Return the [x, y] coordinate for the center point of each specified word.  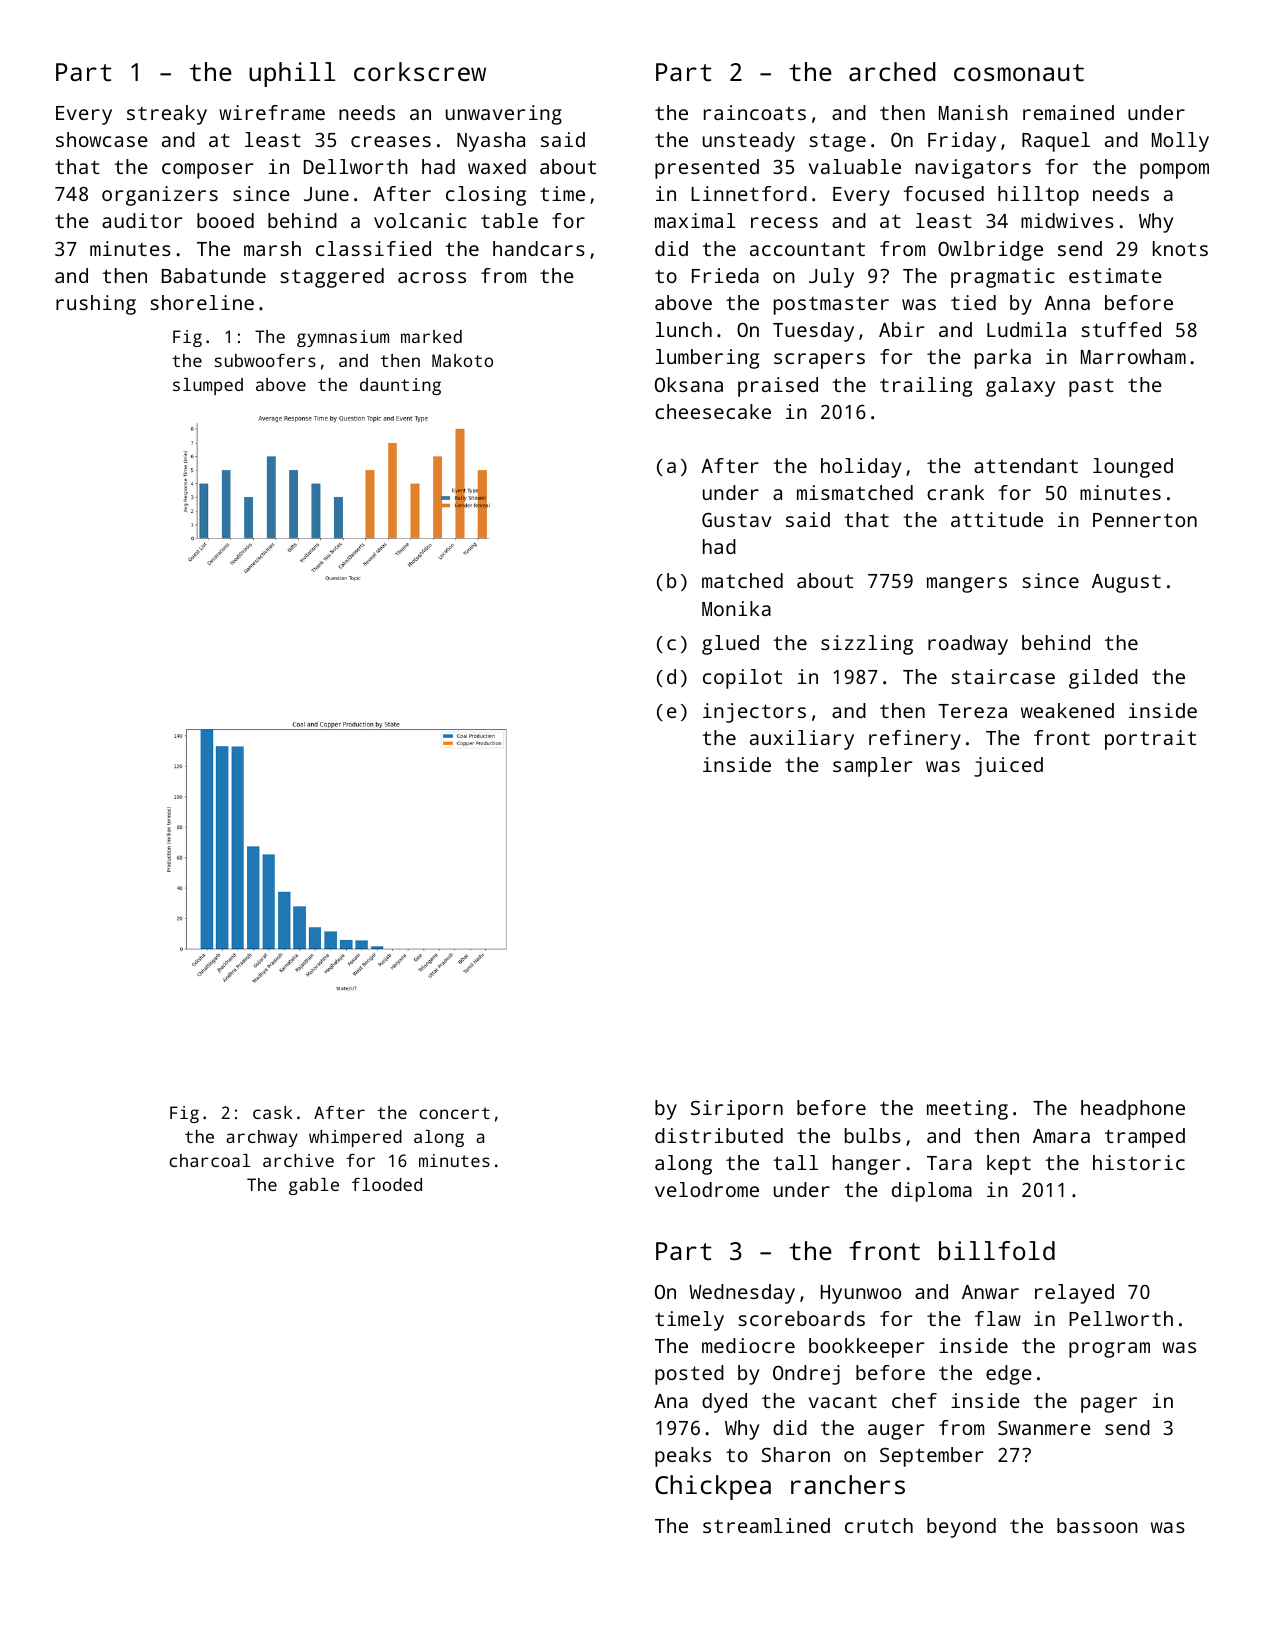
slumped [208, 386]
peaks [683, 1457]
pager [1109, 1405]
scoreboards [801, 1318]
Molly [1180, 142]
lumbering [707, 359]
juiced [1008, 767]
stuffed [1121, 329]
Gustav [736, 520]
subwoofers [265, 360]
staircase [1003, 676]
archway [262, 1138]
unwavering [504, 115]
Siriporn [737, 1110]
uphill [292, 74]
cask [272, 1112]
